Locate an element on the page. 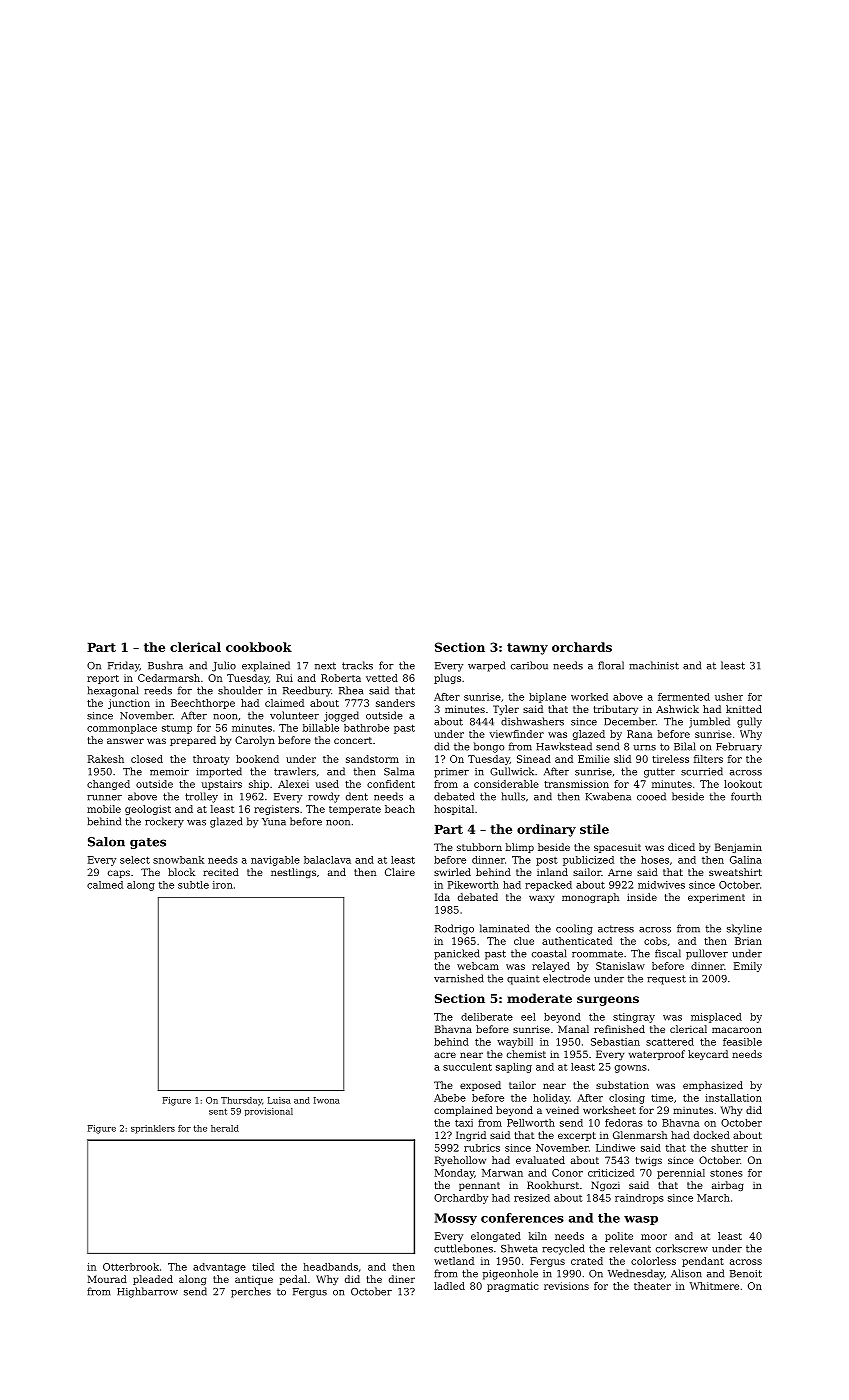 This page has height=1400, width=849. vetted is located at coordinates (382, 678).
